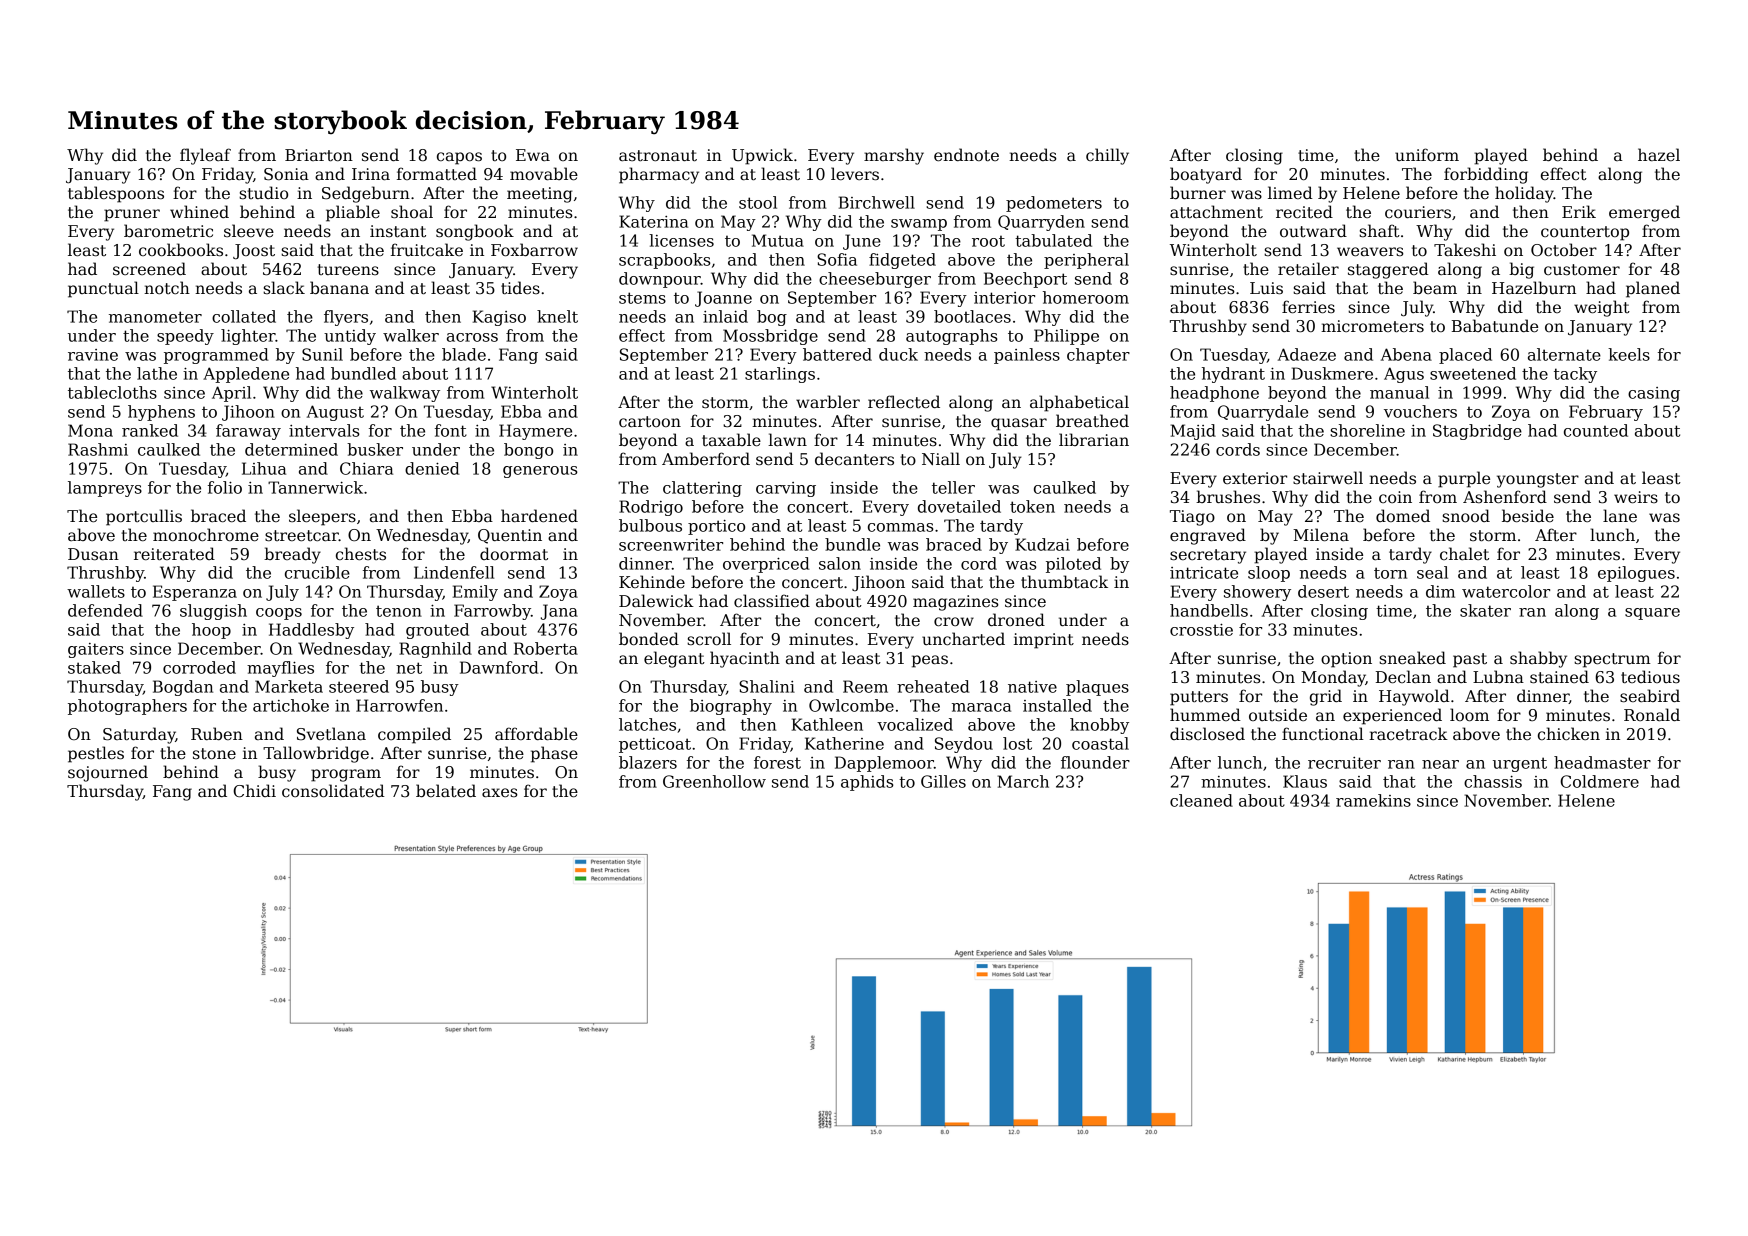  I want to click on skater, so click(1485, 610).
